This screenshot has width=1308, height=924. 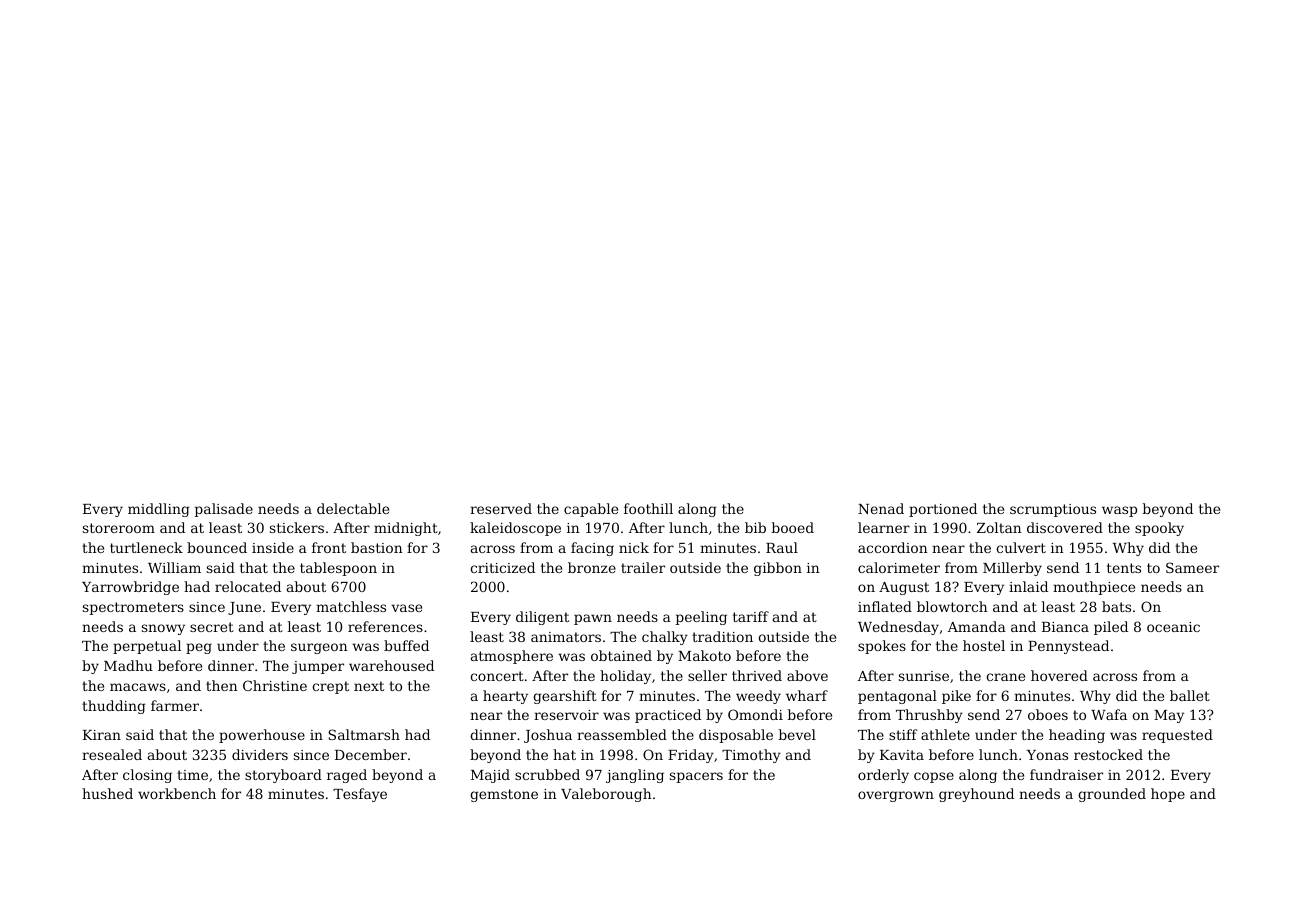 I want to click on spectrometers, so click(x=133, y=608).
